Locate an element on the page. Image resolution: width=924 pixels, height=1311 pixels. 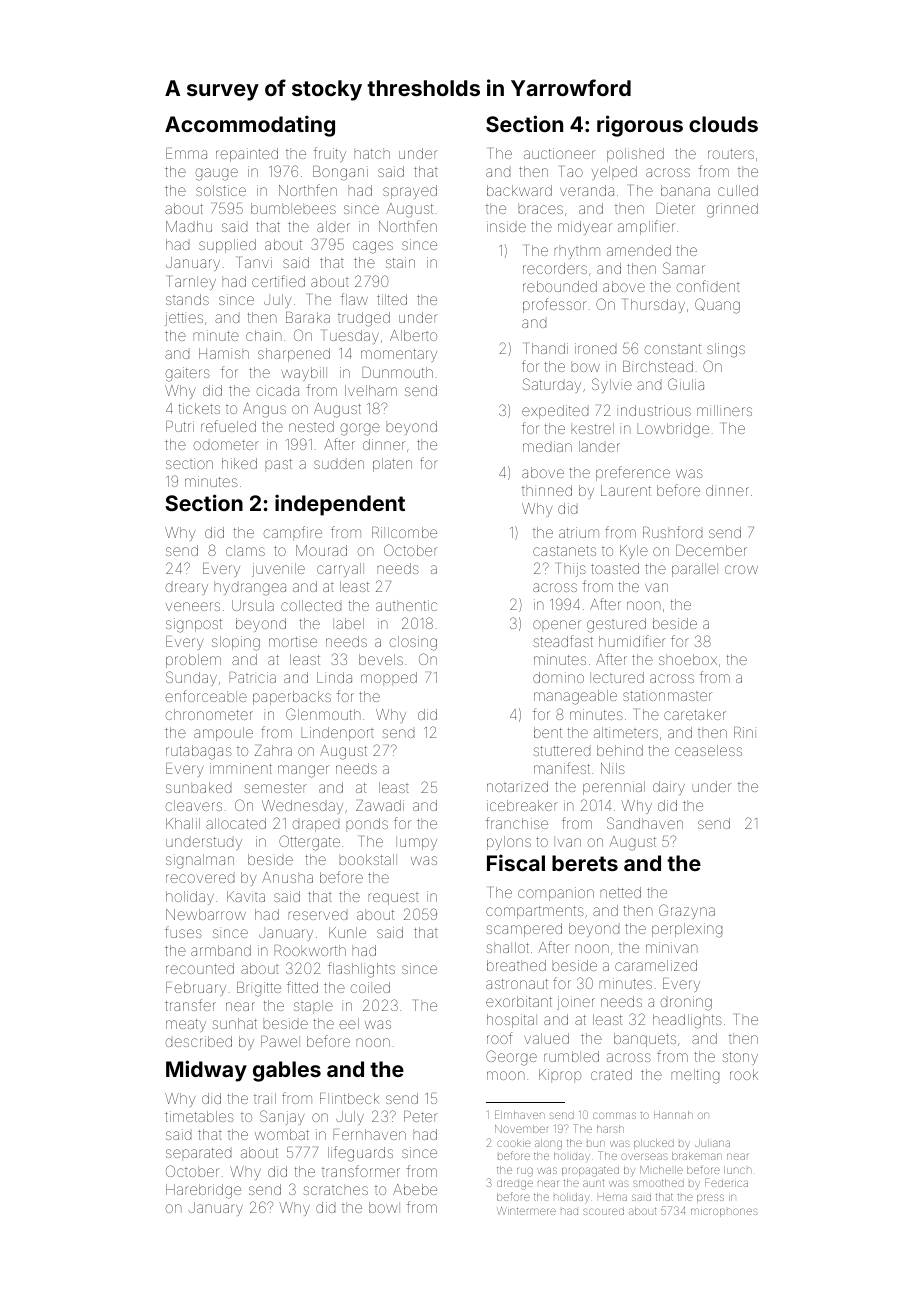
bowl is located at coordinates (384, 1207).
